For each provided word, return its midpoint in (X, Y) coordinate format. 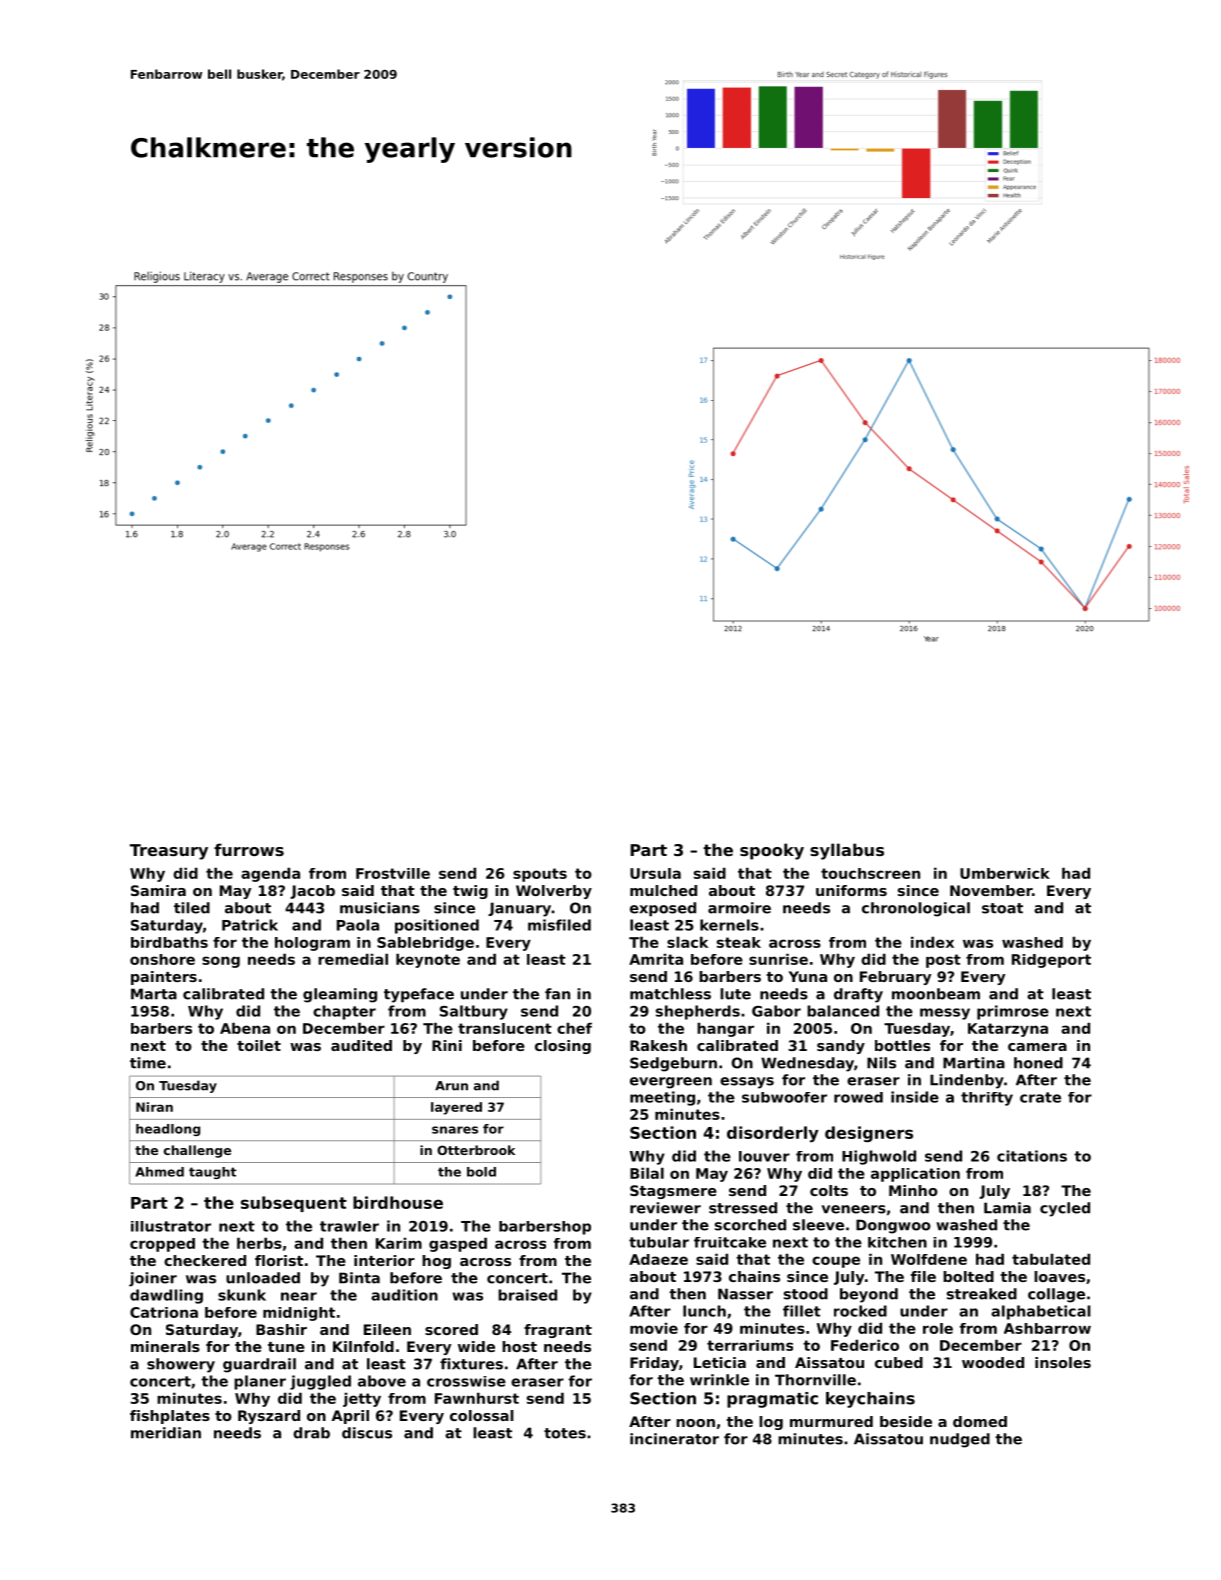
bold (481, 1172)
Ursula (655, 873)
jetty (362, 1399)
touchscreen (870, 873)
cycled (1065, 1209)
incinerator (674, 1439)
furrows (249, 849)
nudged (960, 1440)
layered (456, 1108)
